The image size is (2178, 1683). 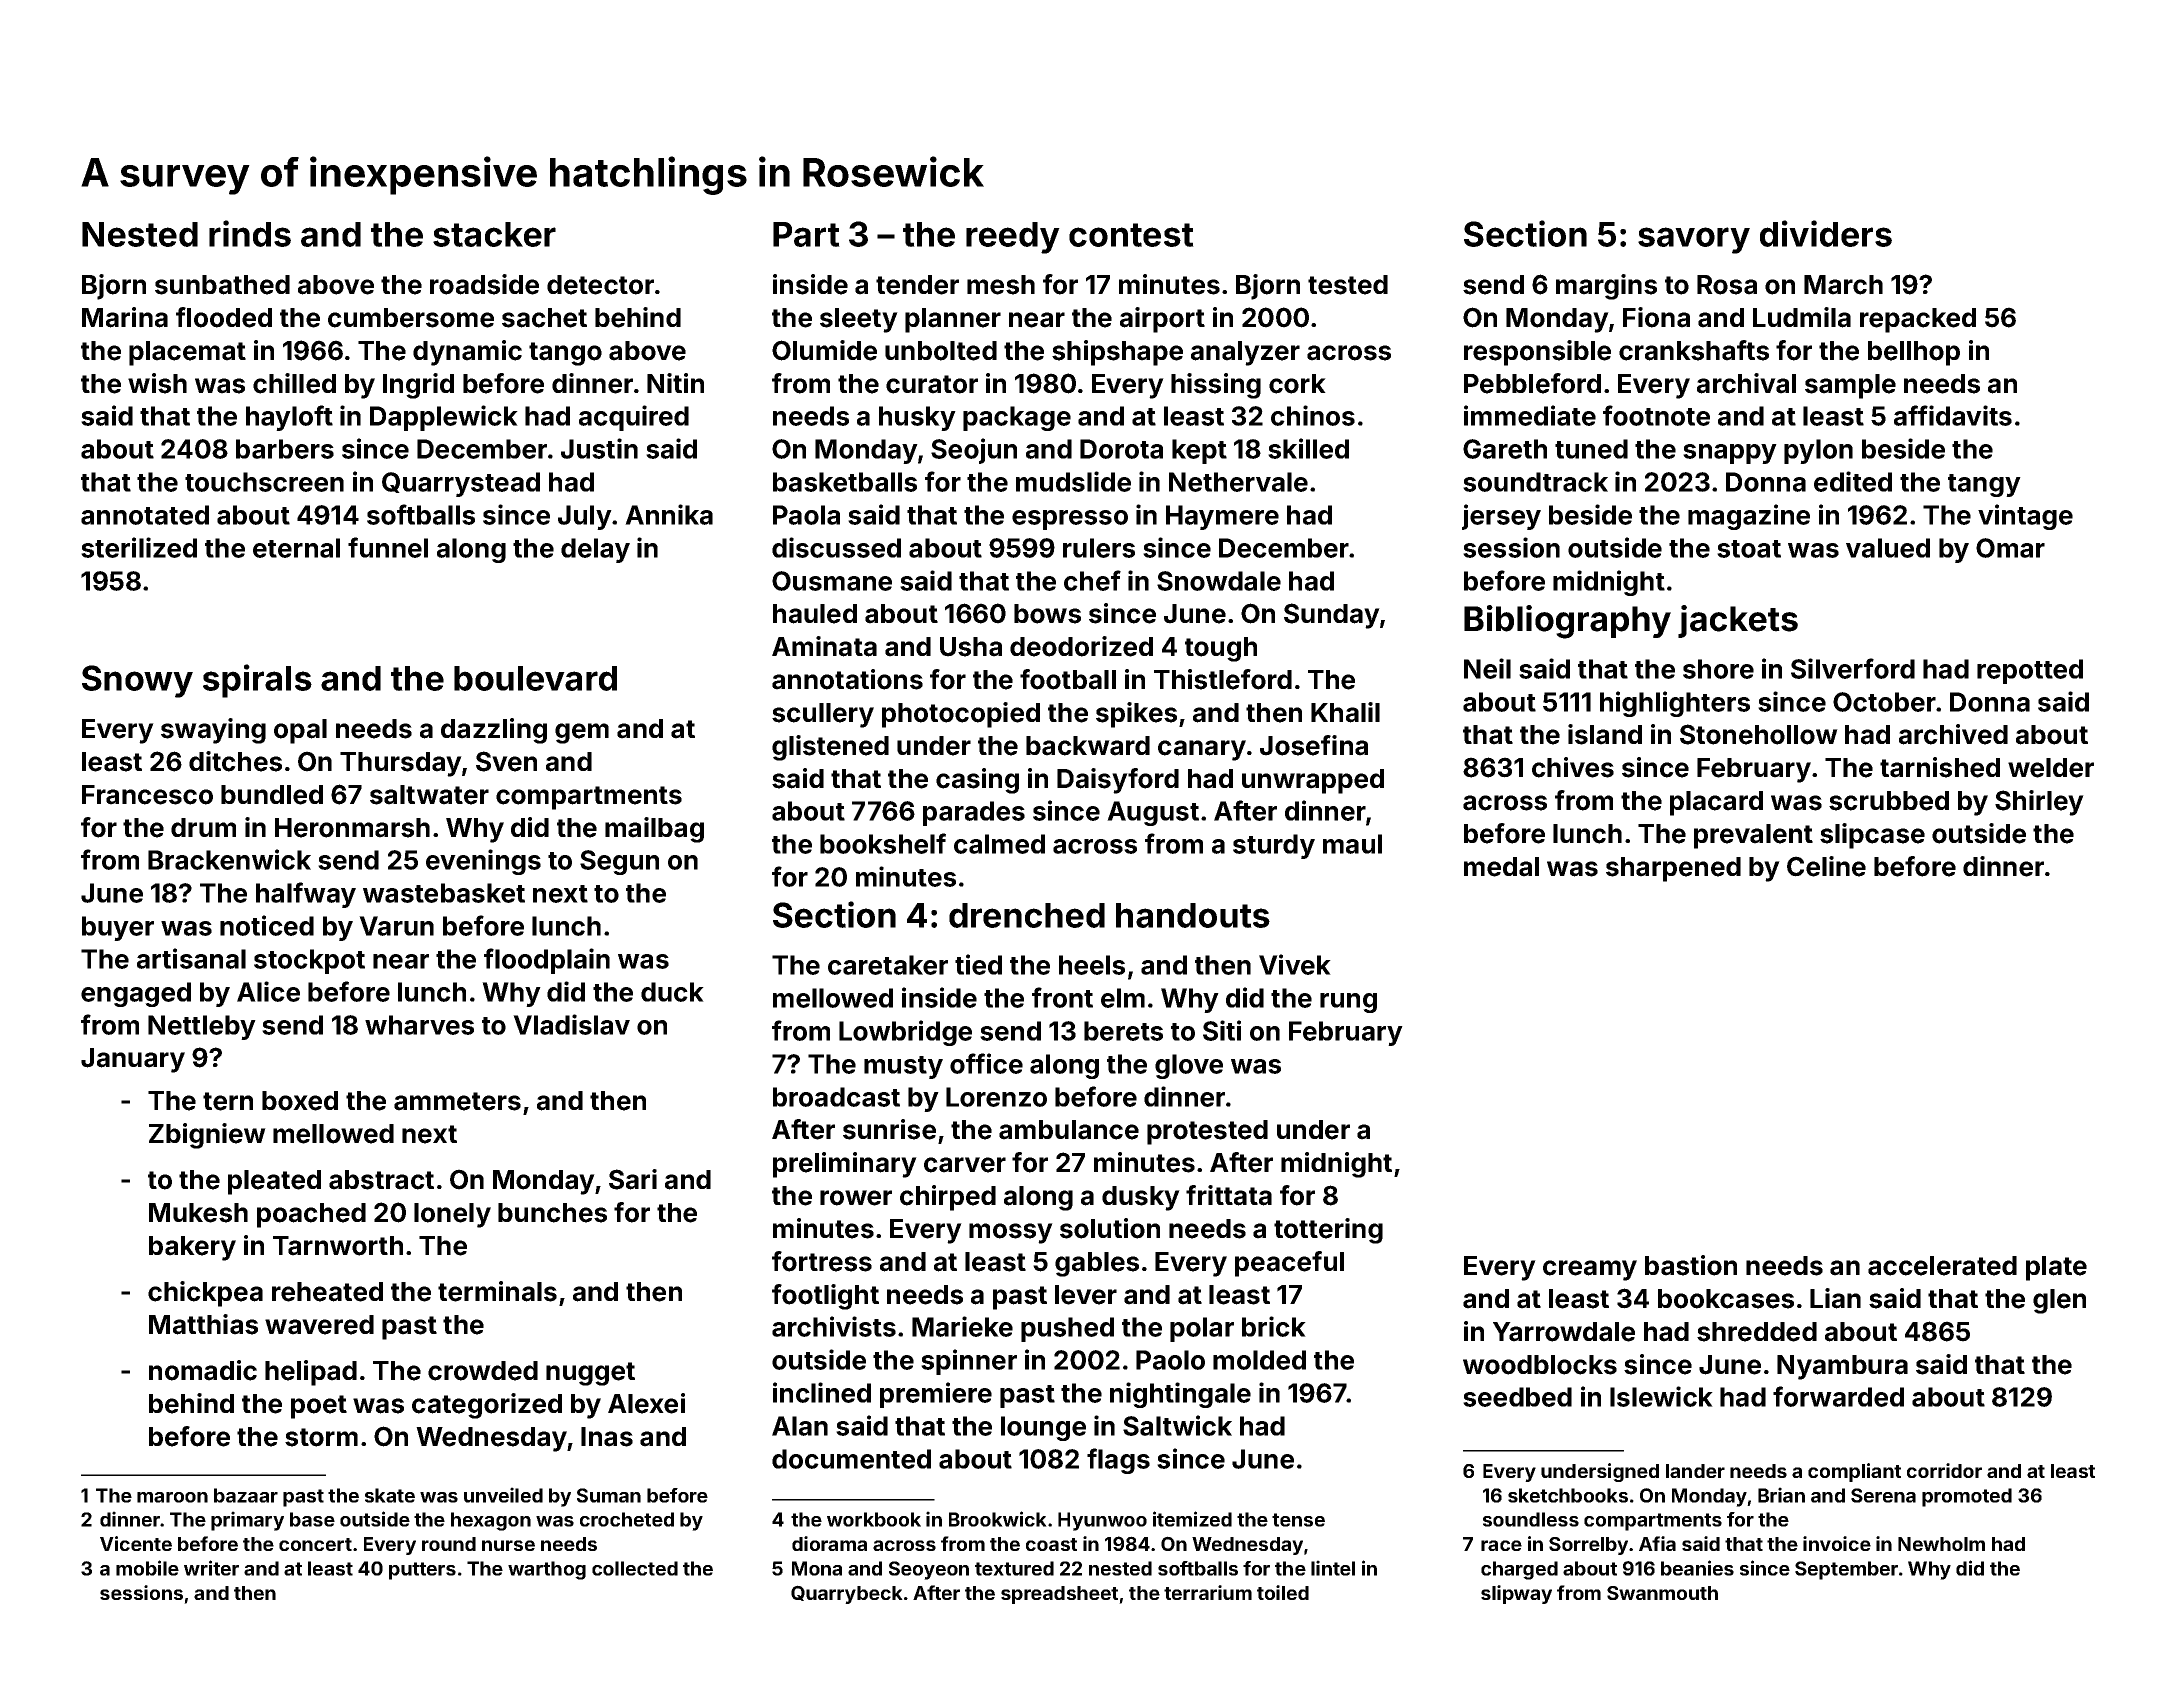 I want to click on Matthias, so click(x=203, y=1324).
